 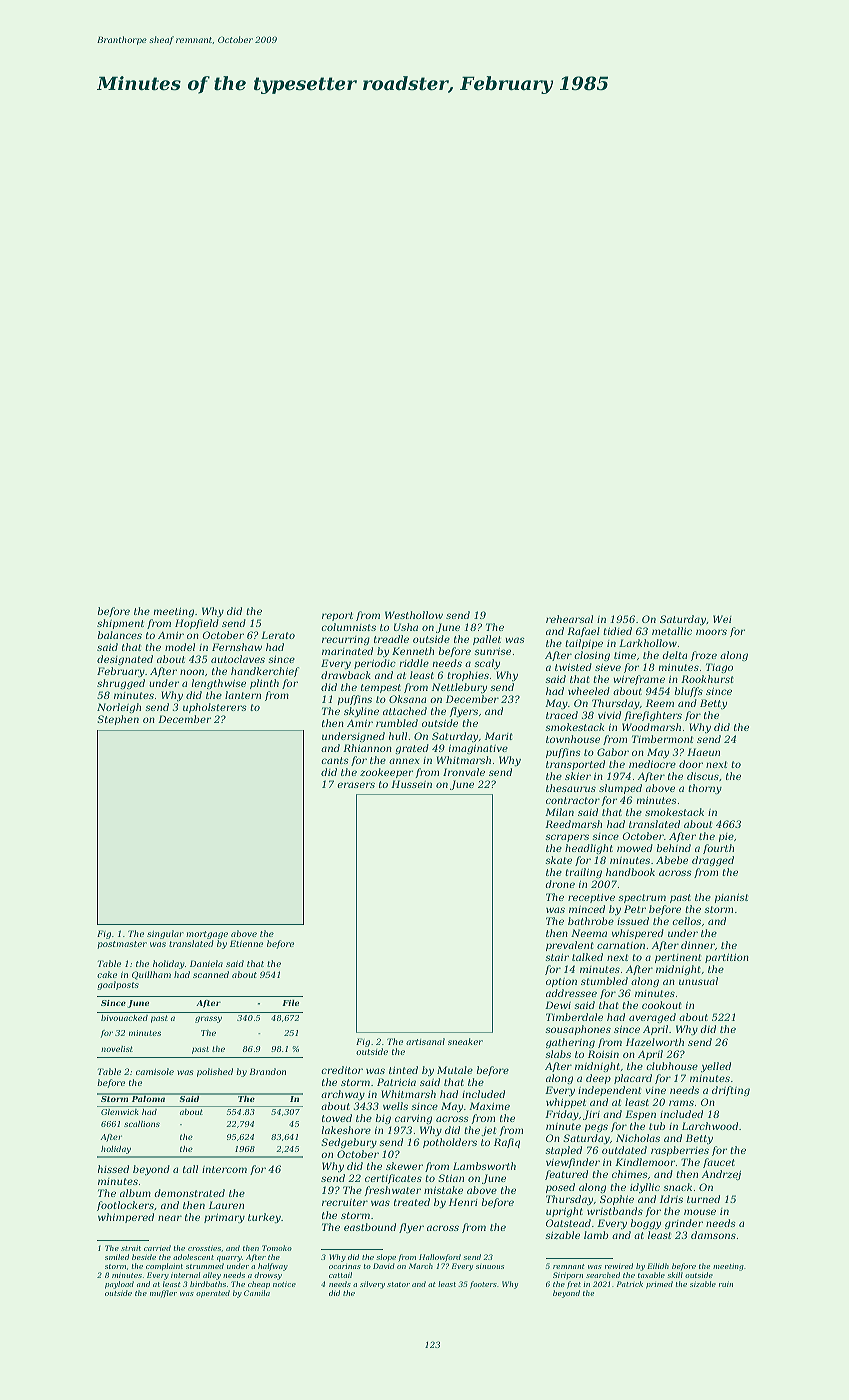 What do you see at coordinates (334, 760) in the document?
I see `cants` at bounding box center [334, 760].
